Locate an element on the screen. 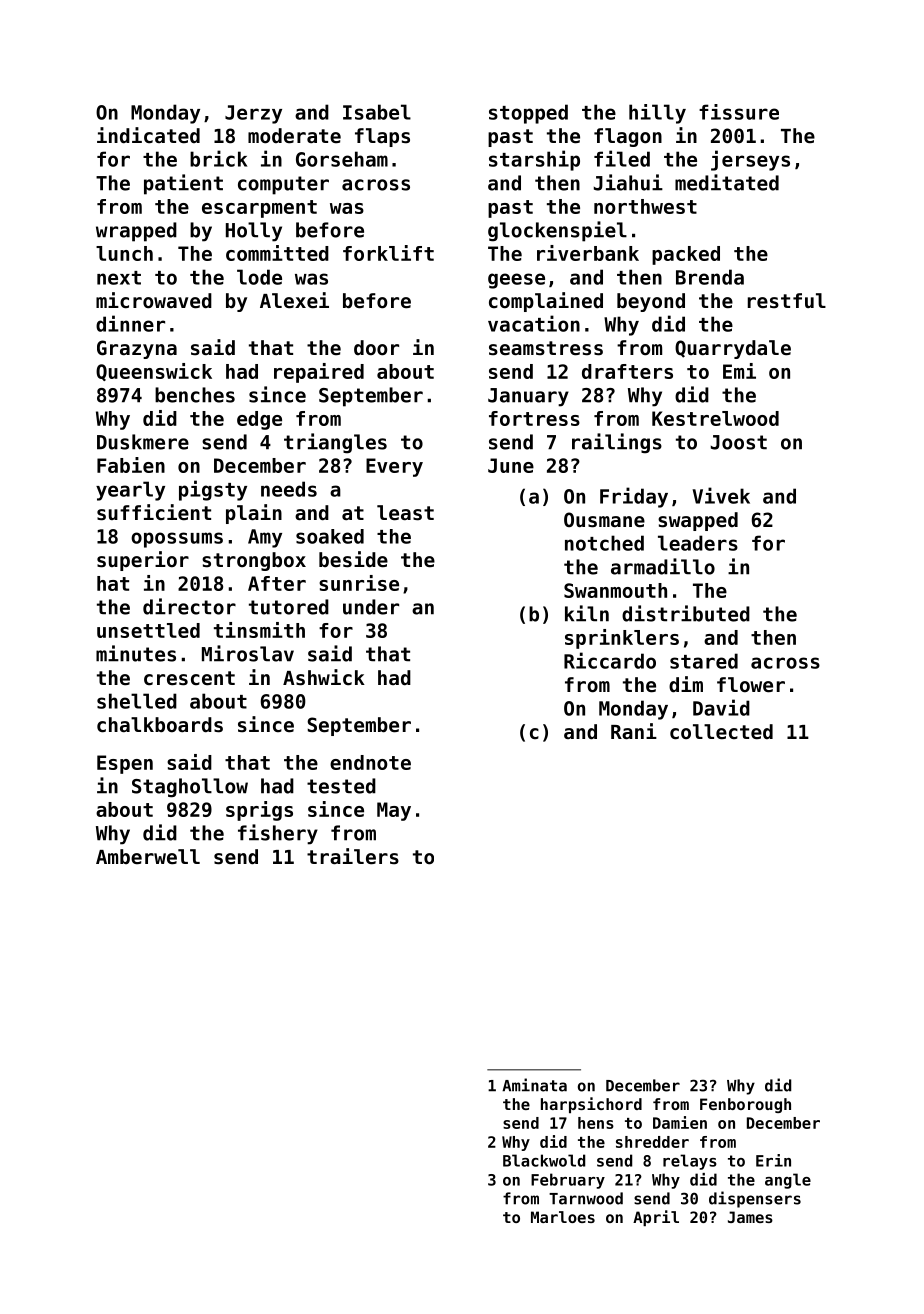 The image size is (924, 1314). seamstress is located at coordinates (546, 348).
